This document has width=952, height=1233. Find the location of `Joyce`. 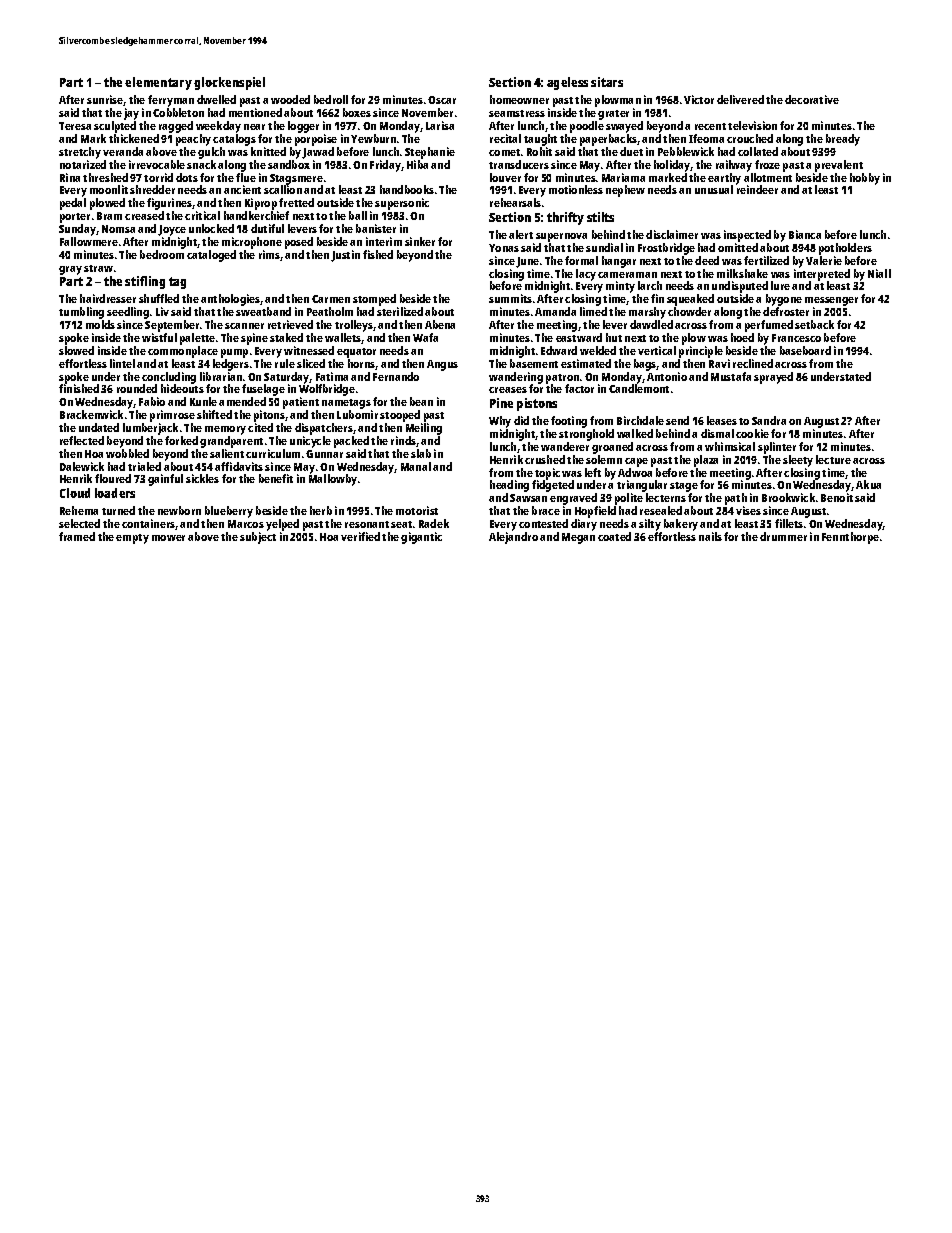

Joyce is located at coordinates (172, 230).
